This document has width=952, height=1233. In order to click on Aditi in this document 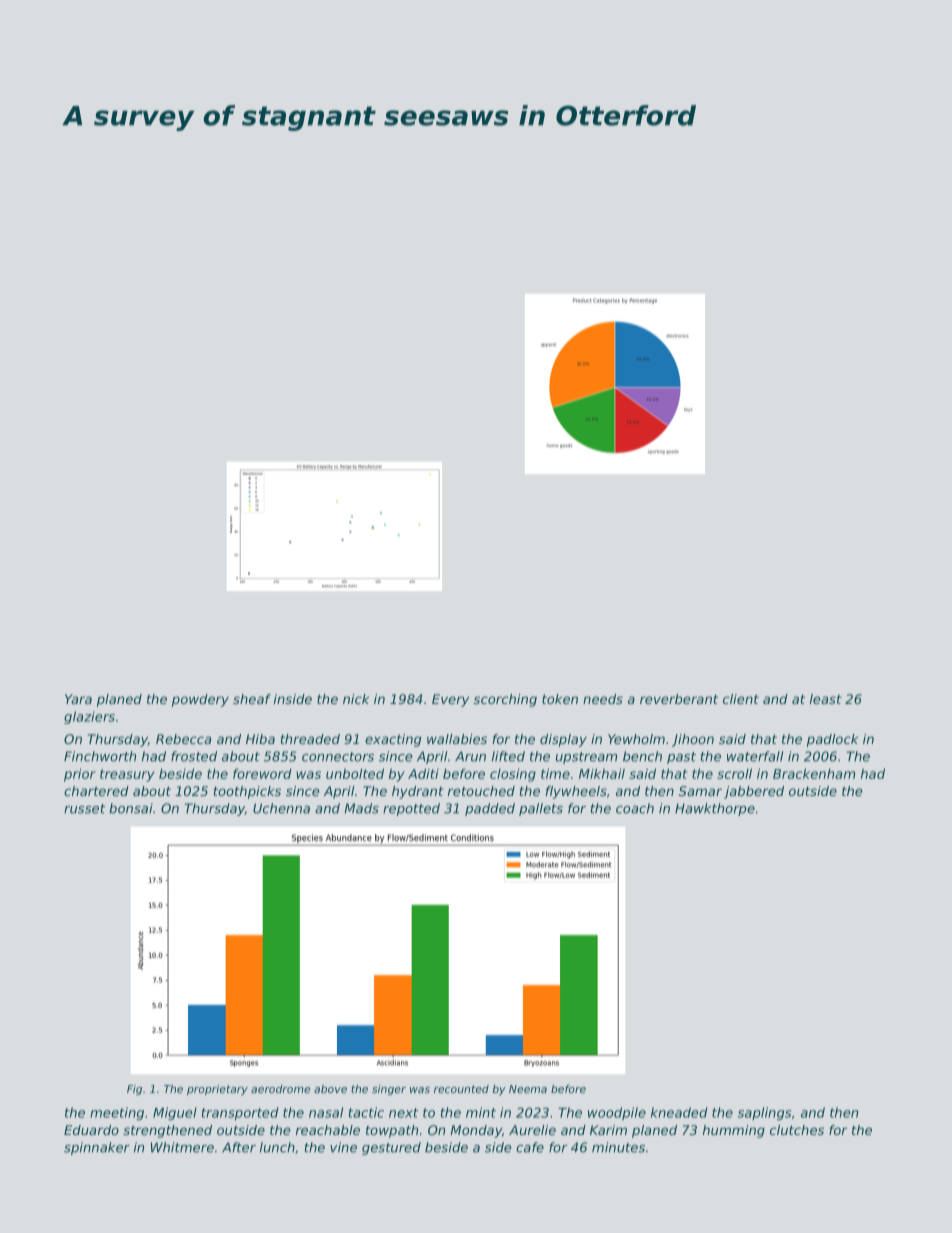, I will do `click(423, 773)`.
